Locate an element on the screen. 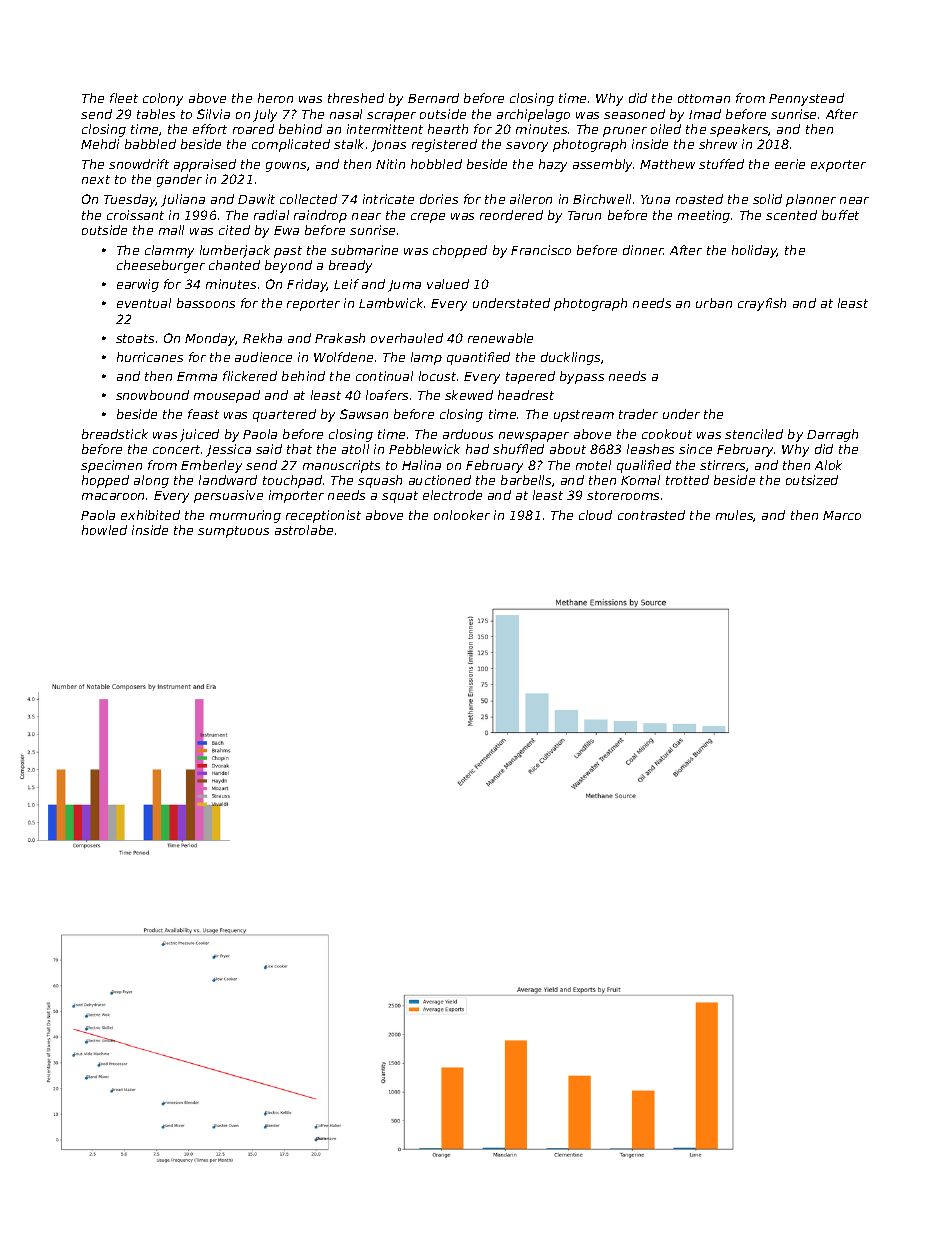  intricate is located at coordinates (388, 199).
